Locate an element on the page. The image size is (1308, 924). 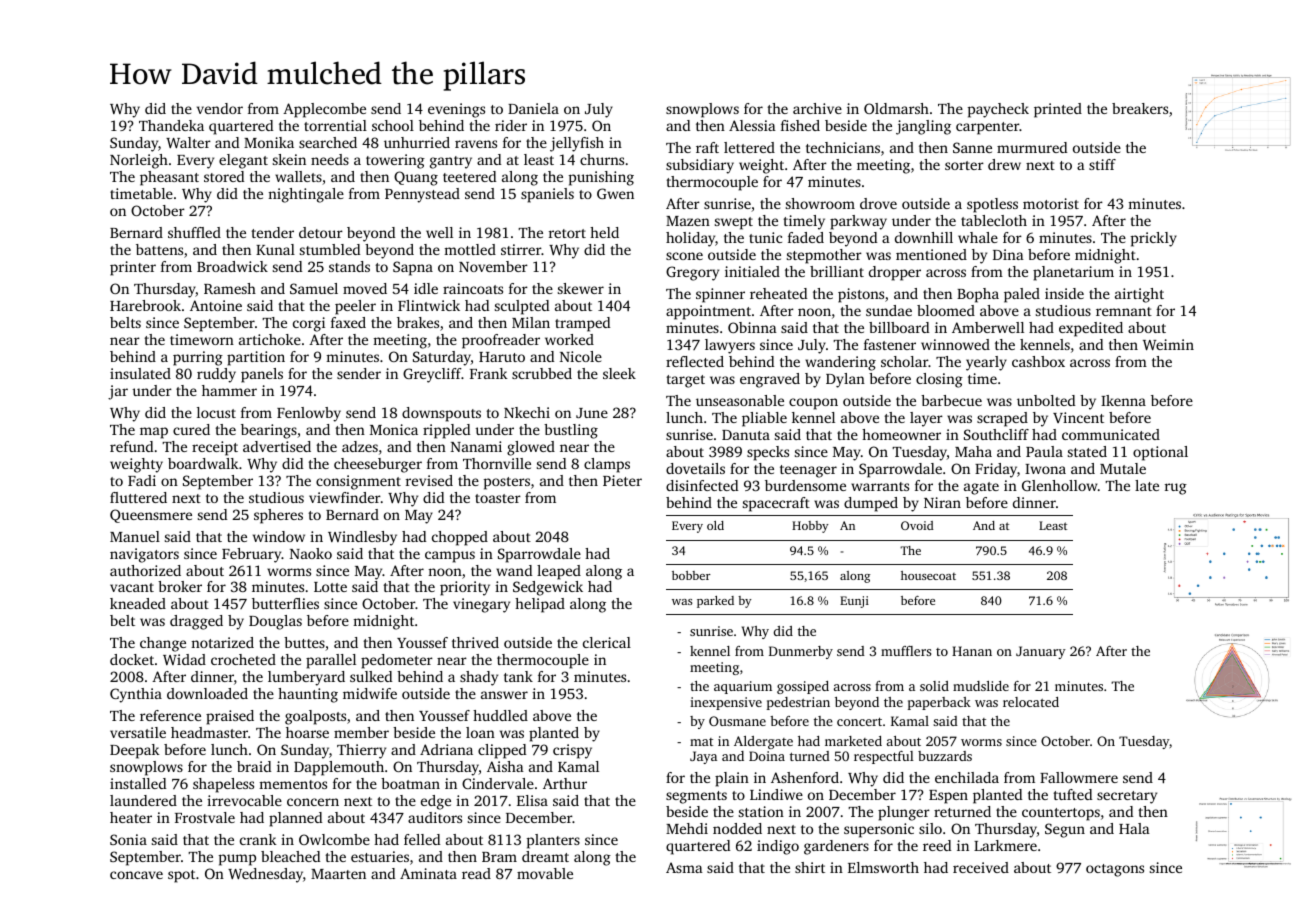
Hanan is located at coordinates (972, 651).
